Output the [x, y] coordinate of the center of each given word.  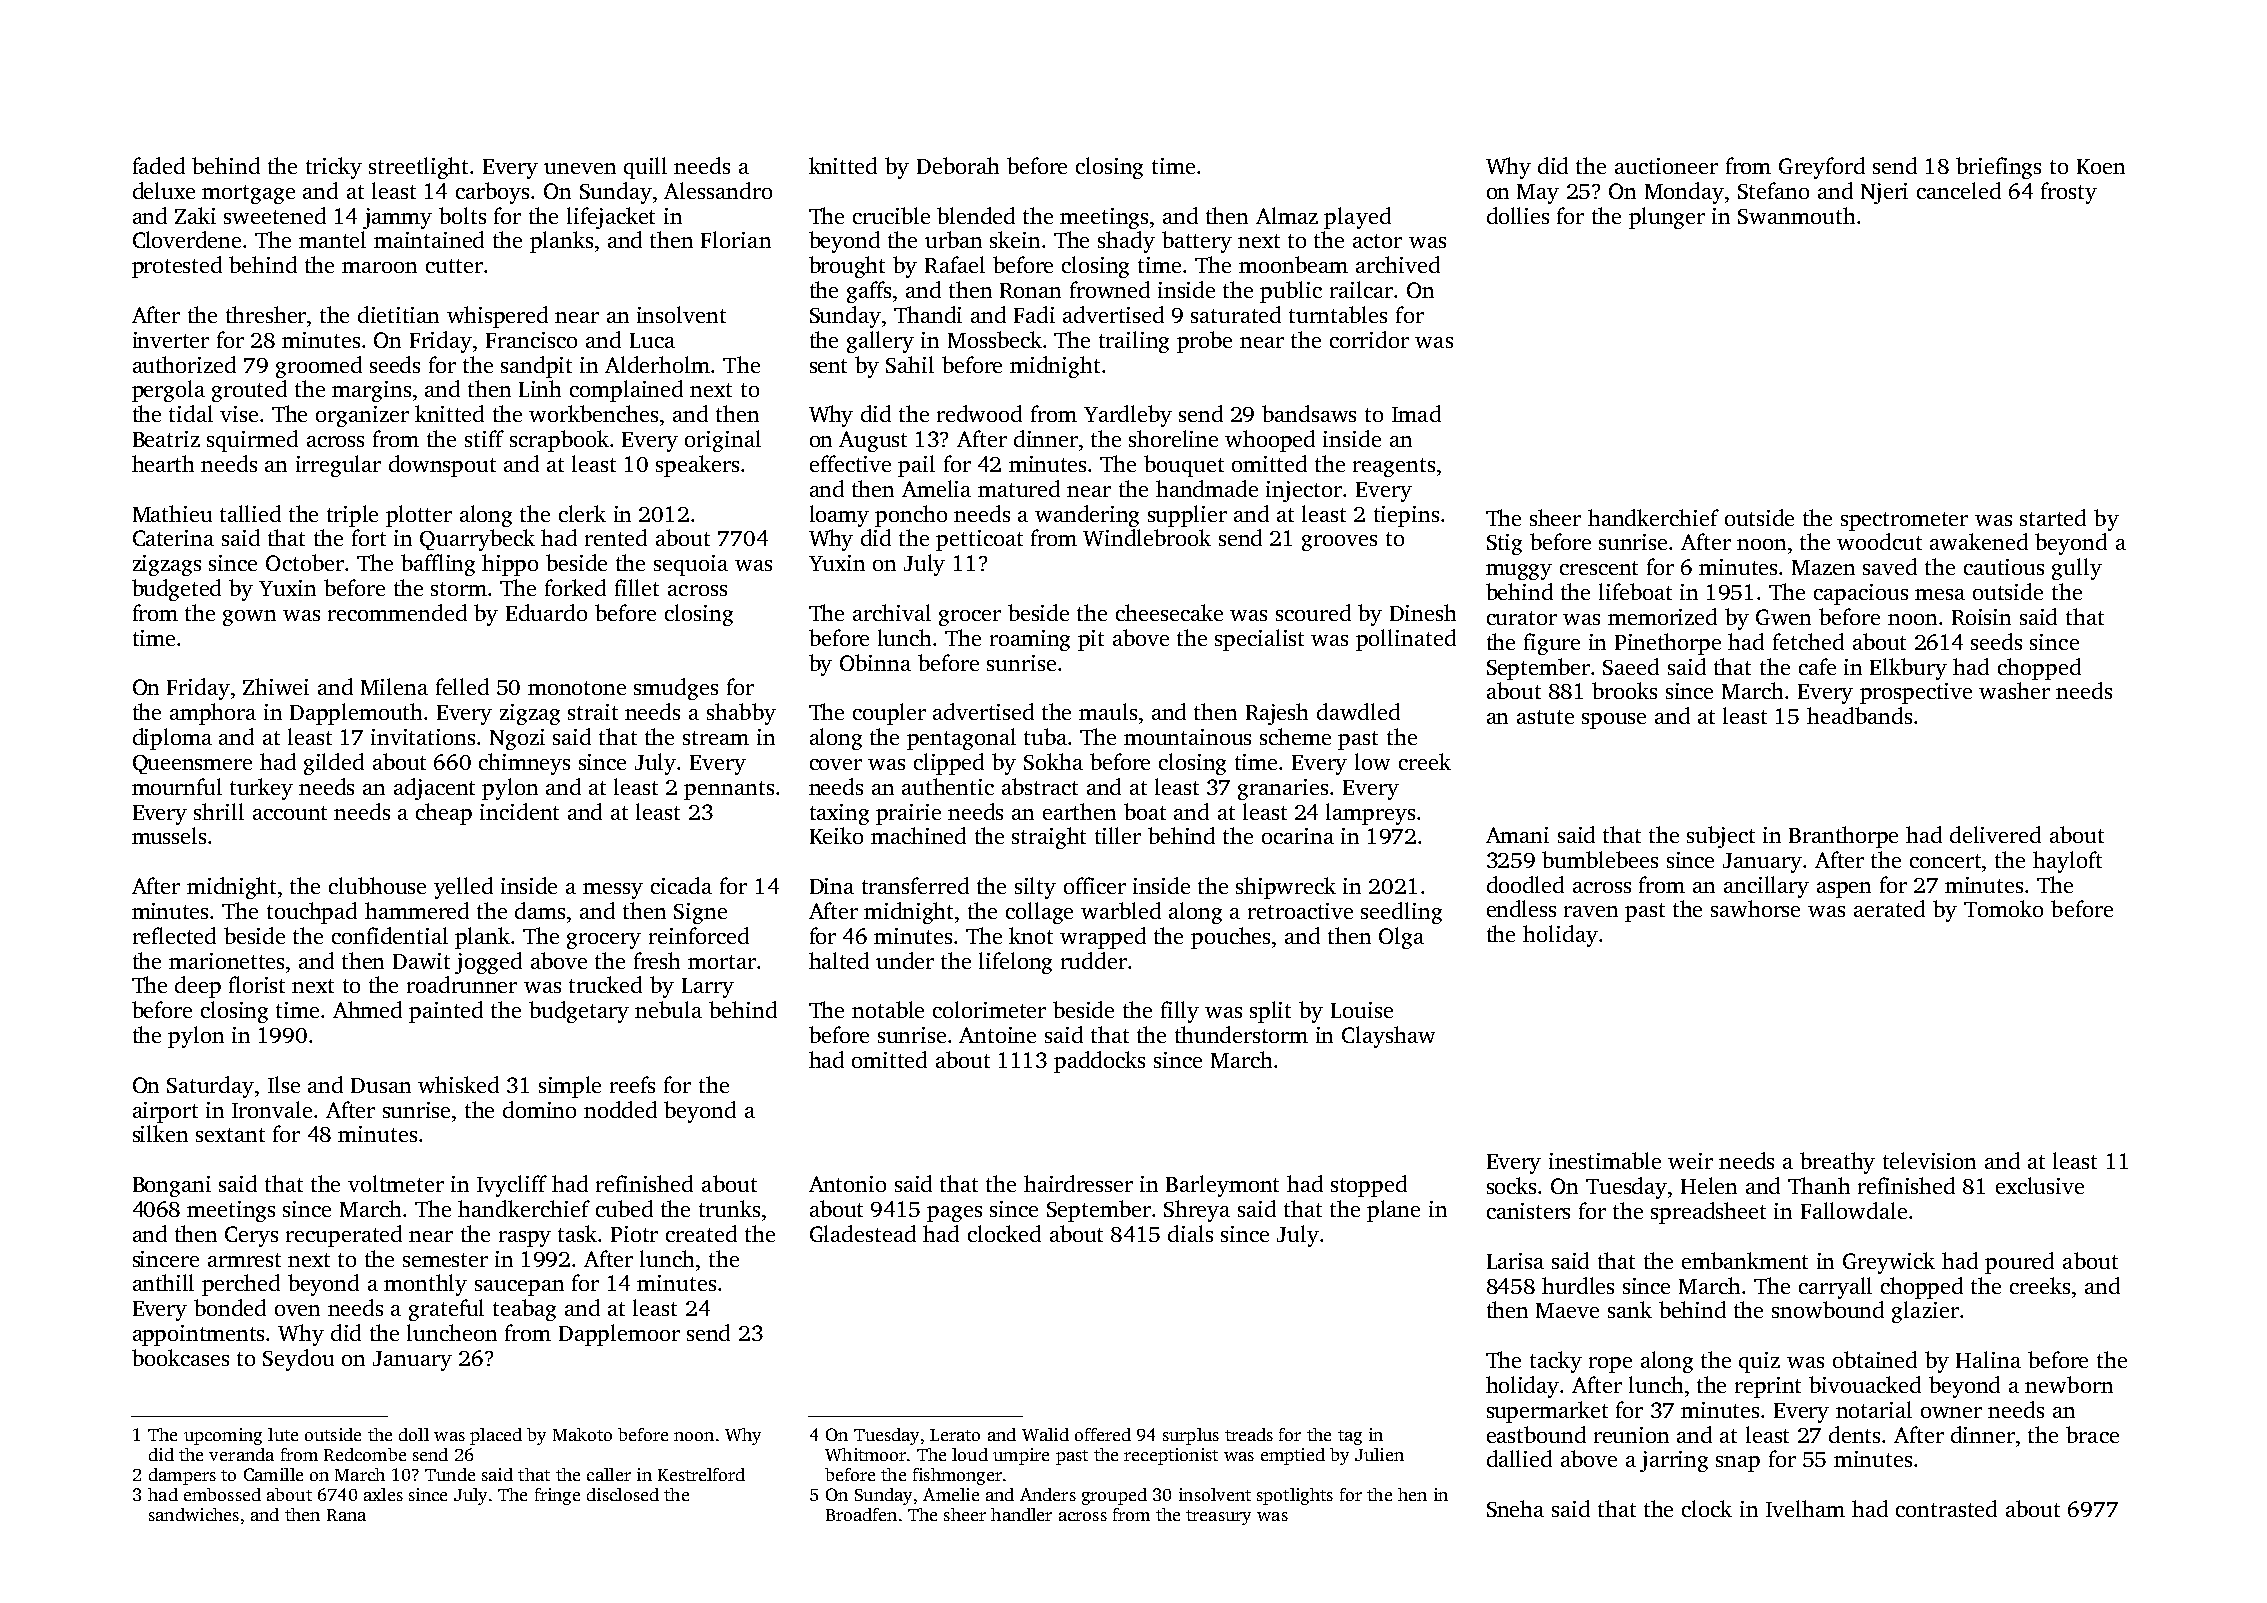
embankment [1745, 1260]
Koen [2101, 166]
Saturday [210, 1087]
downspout [442, 466]
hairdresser [1078, 1183]
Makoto [582, 1434]
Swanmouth [1796, 215]
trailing [1134, 342]
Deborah [958, 165]
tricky [334, 168]
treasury [1218, 1517]
